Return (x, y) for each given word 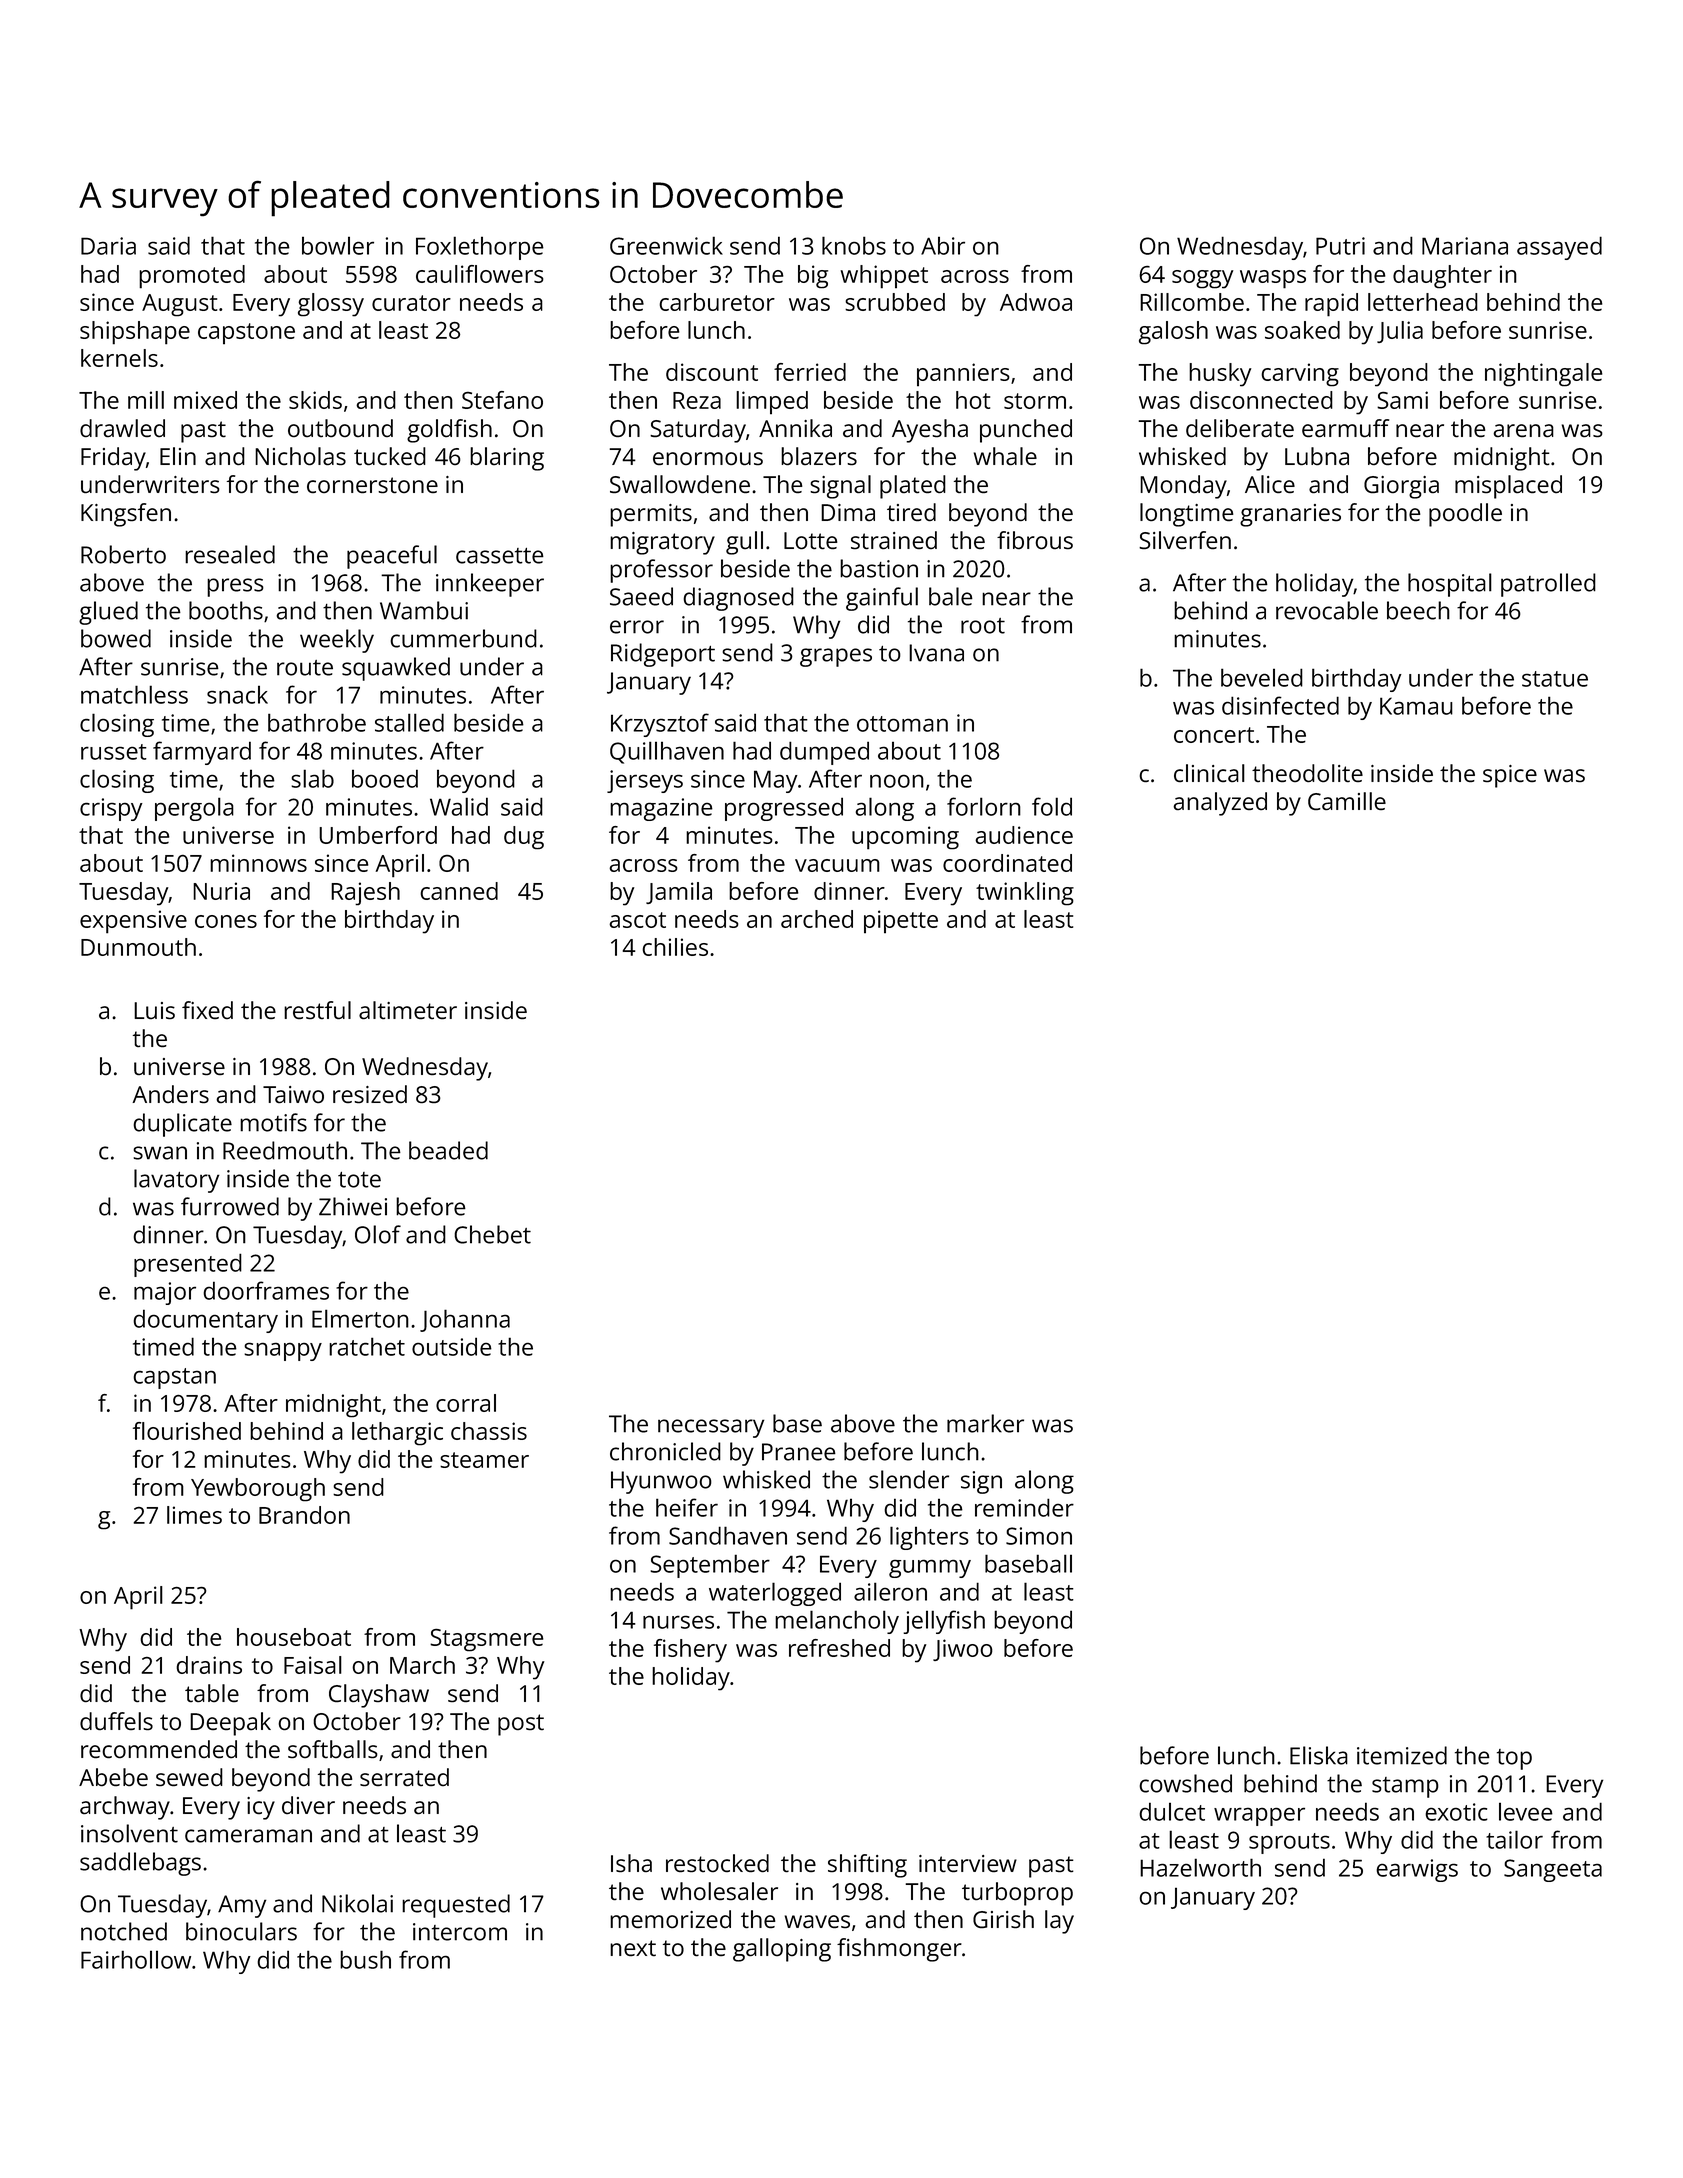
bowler (338, 246)
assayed (1559, 248)
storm (1035, 401)
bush (365, 1959)
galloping (782, 1950)
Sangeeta (1553, 1870)
